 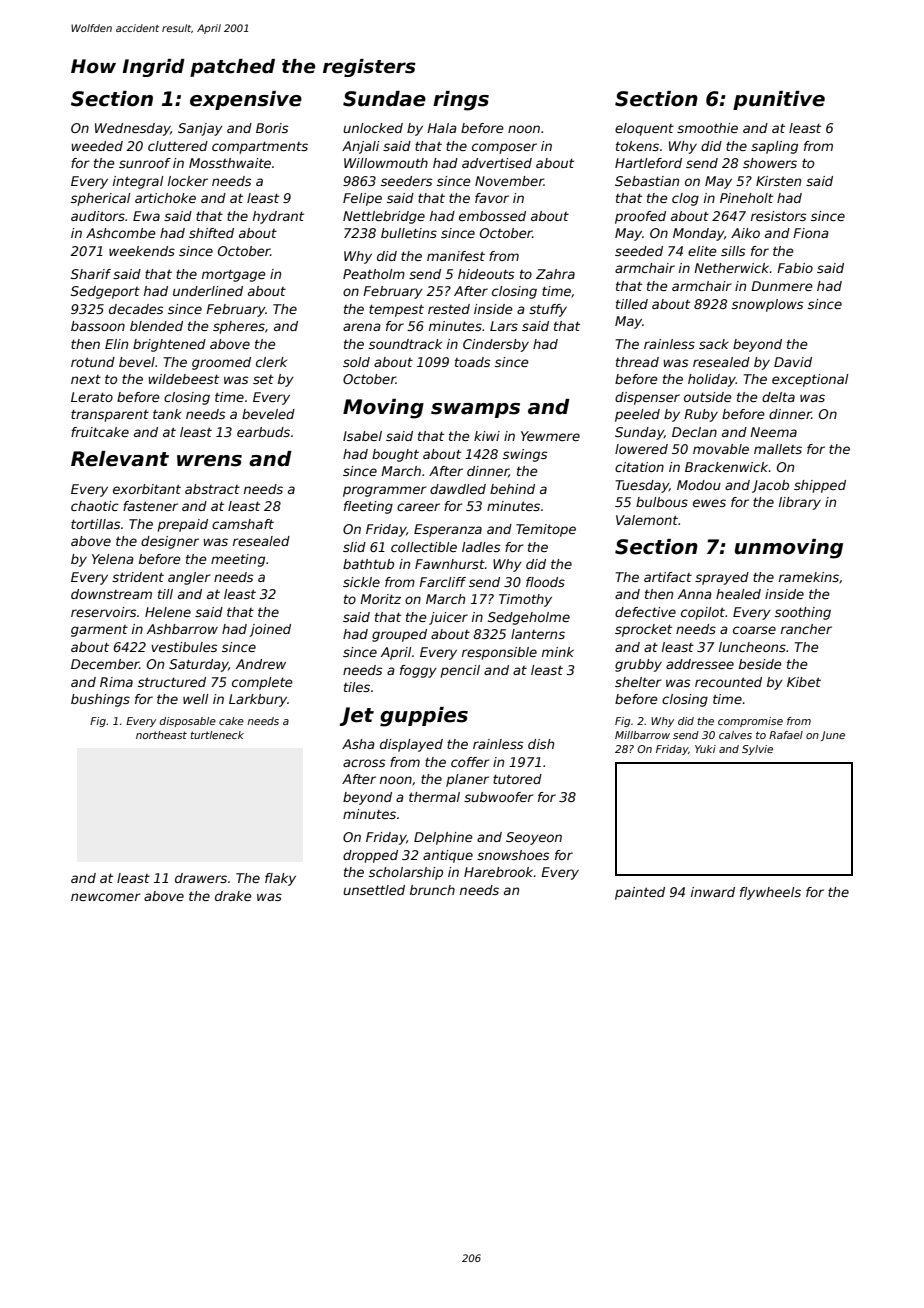 I want to click on punitive, so click(x=779, y=100).
